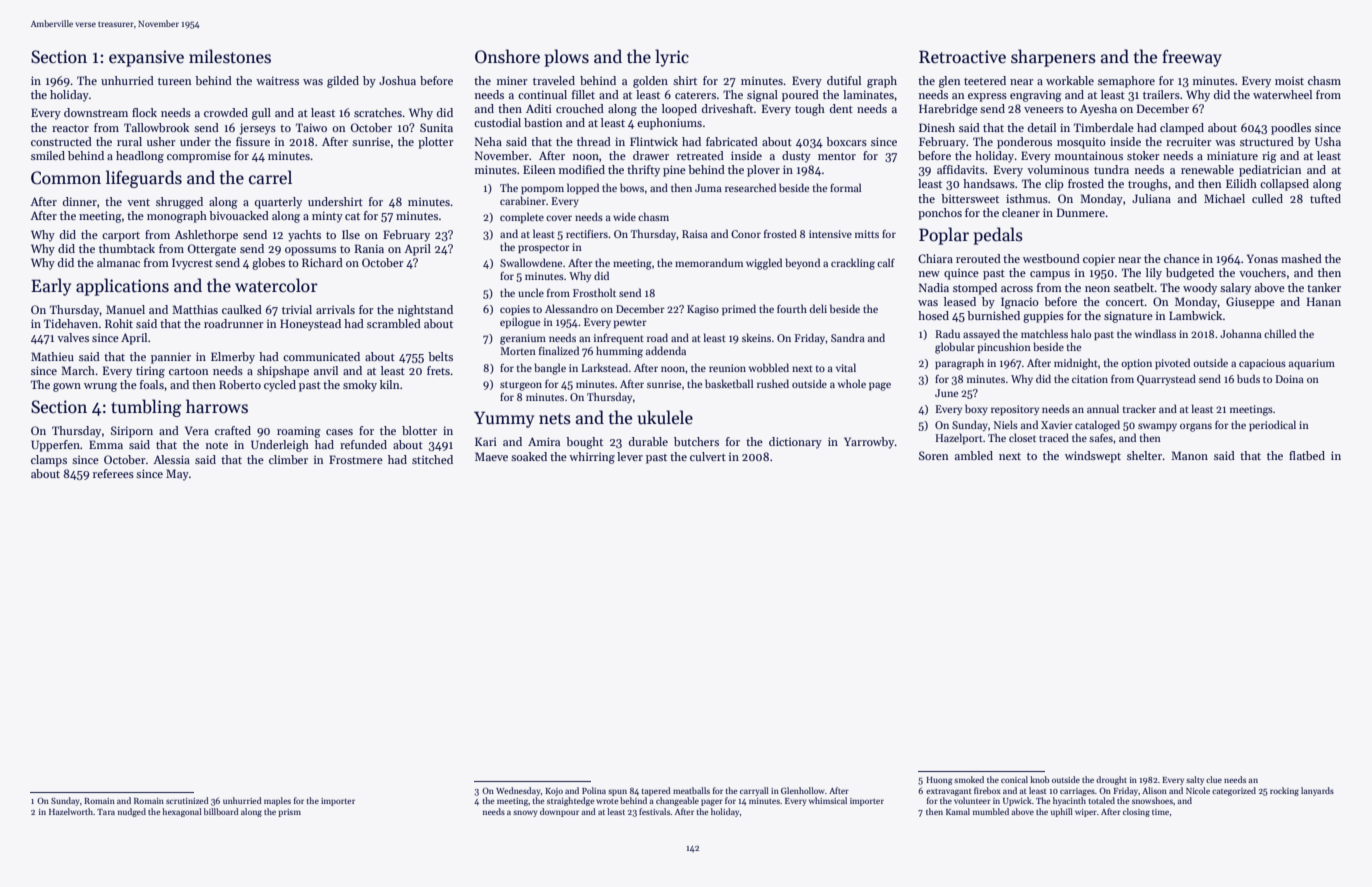  Describe the element at coordinates (1289, 80) in the screenshot. I see `moist` at that location.
